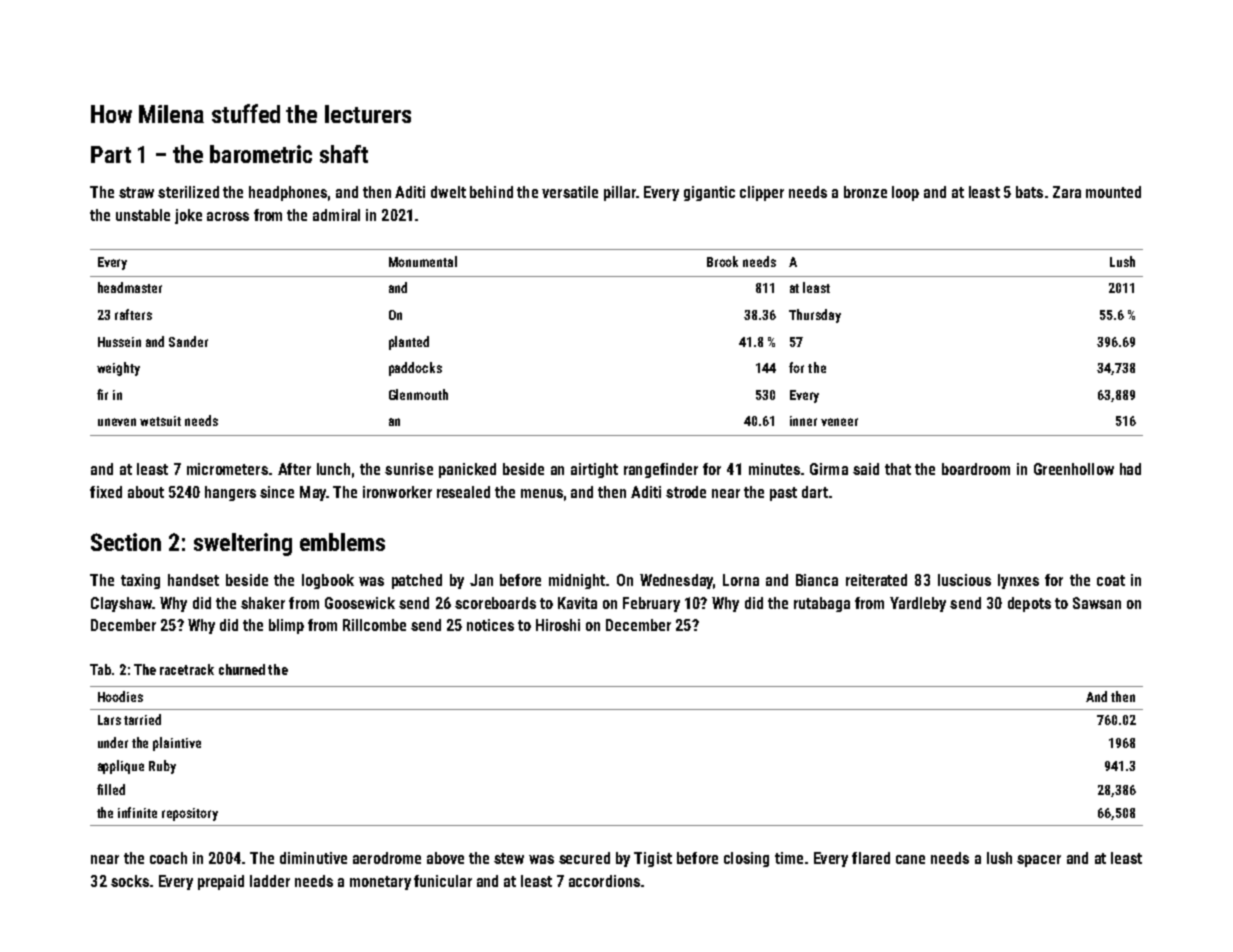  I want to click on mounted, so click(1113, 192).
